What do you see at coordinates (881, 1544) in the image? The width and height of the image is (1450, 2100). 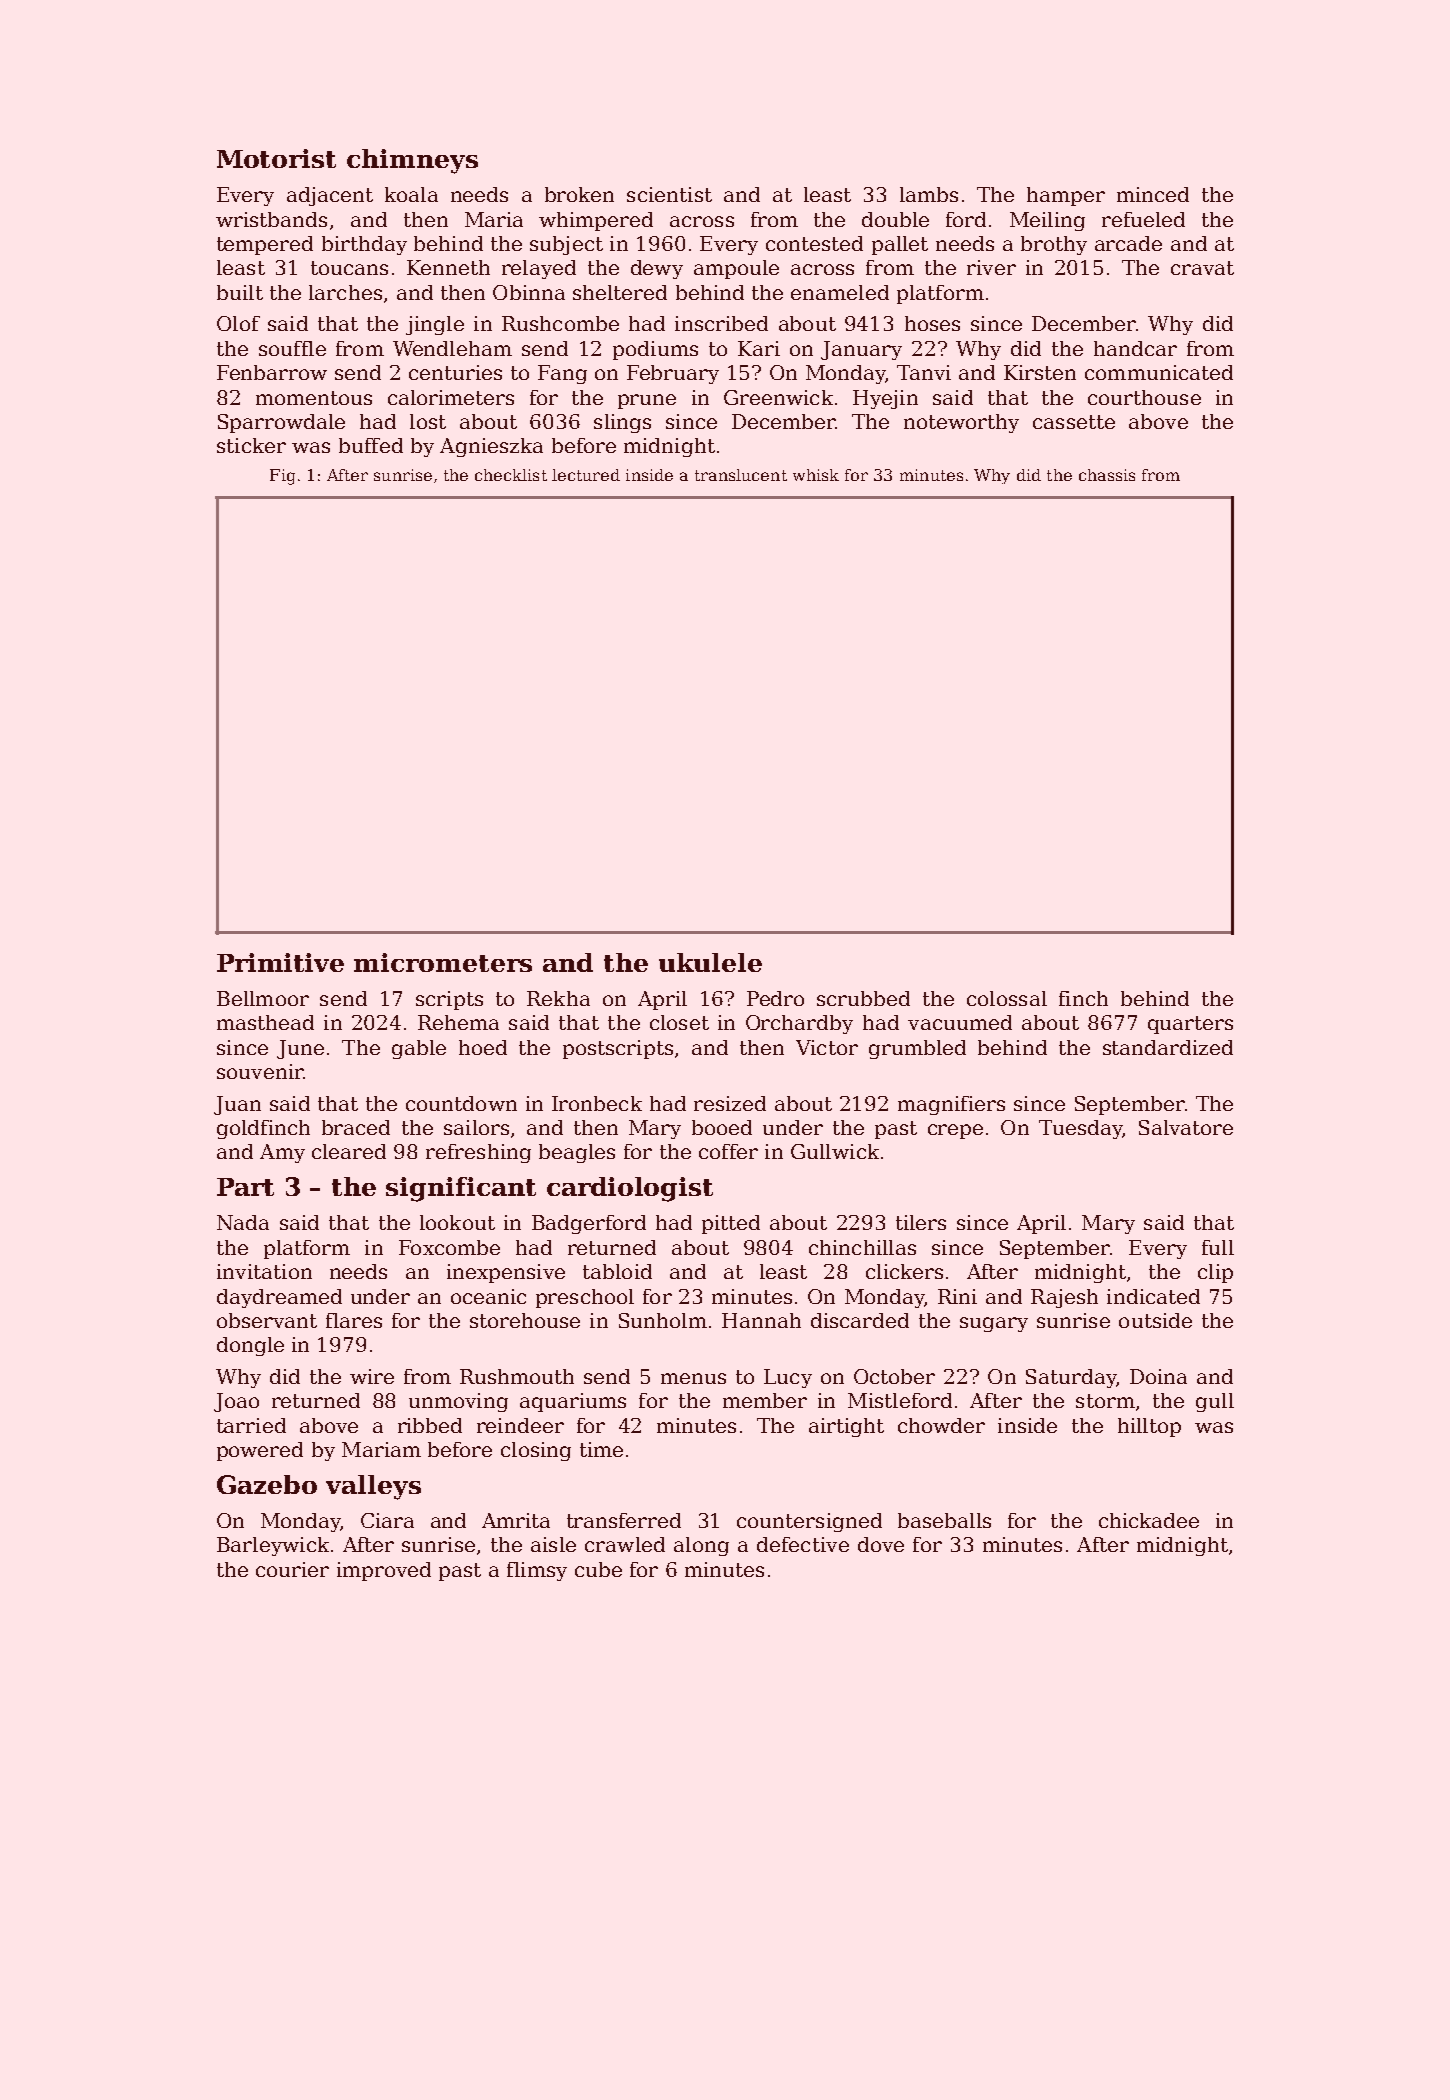 I see `dove` at bounding box center [881, 1544].
